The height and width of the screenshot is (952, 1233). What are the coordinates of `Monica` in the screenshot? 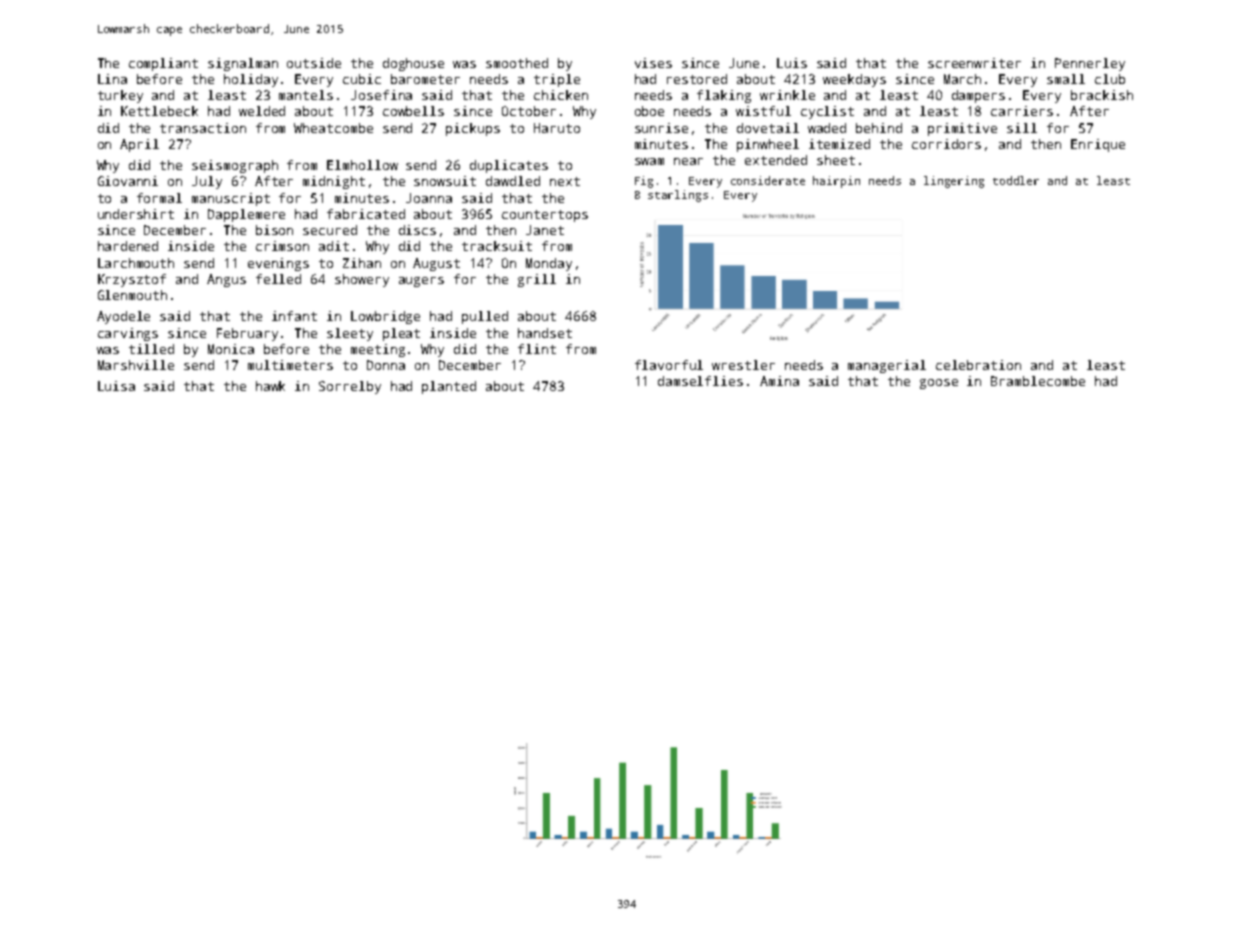 It's located at (231, 349).
